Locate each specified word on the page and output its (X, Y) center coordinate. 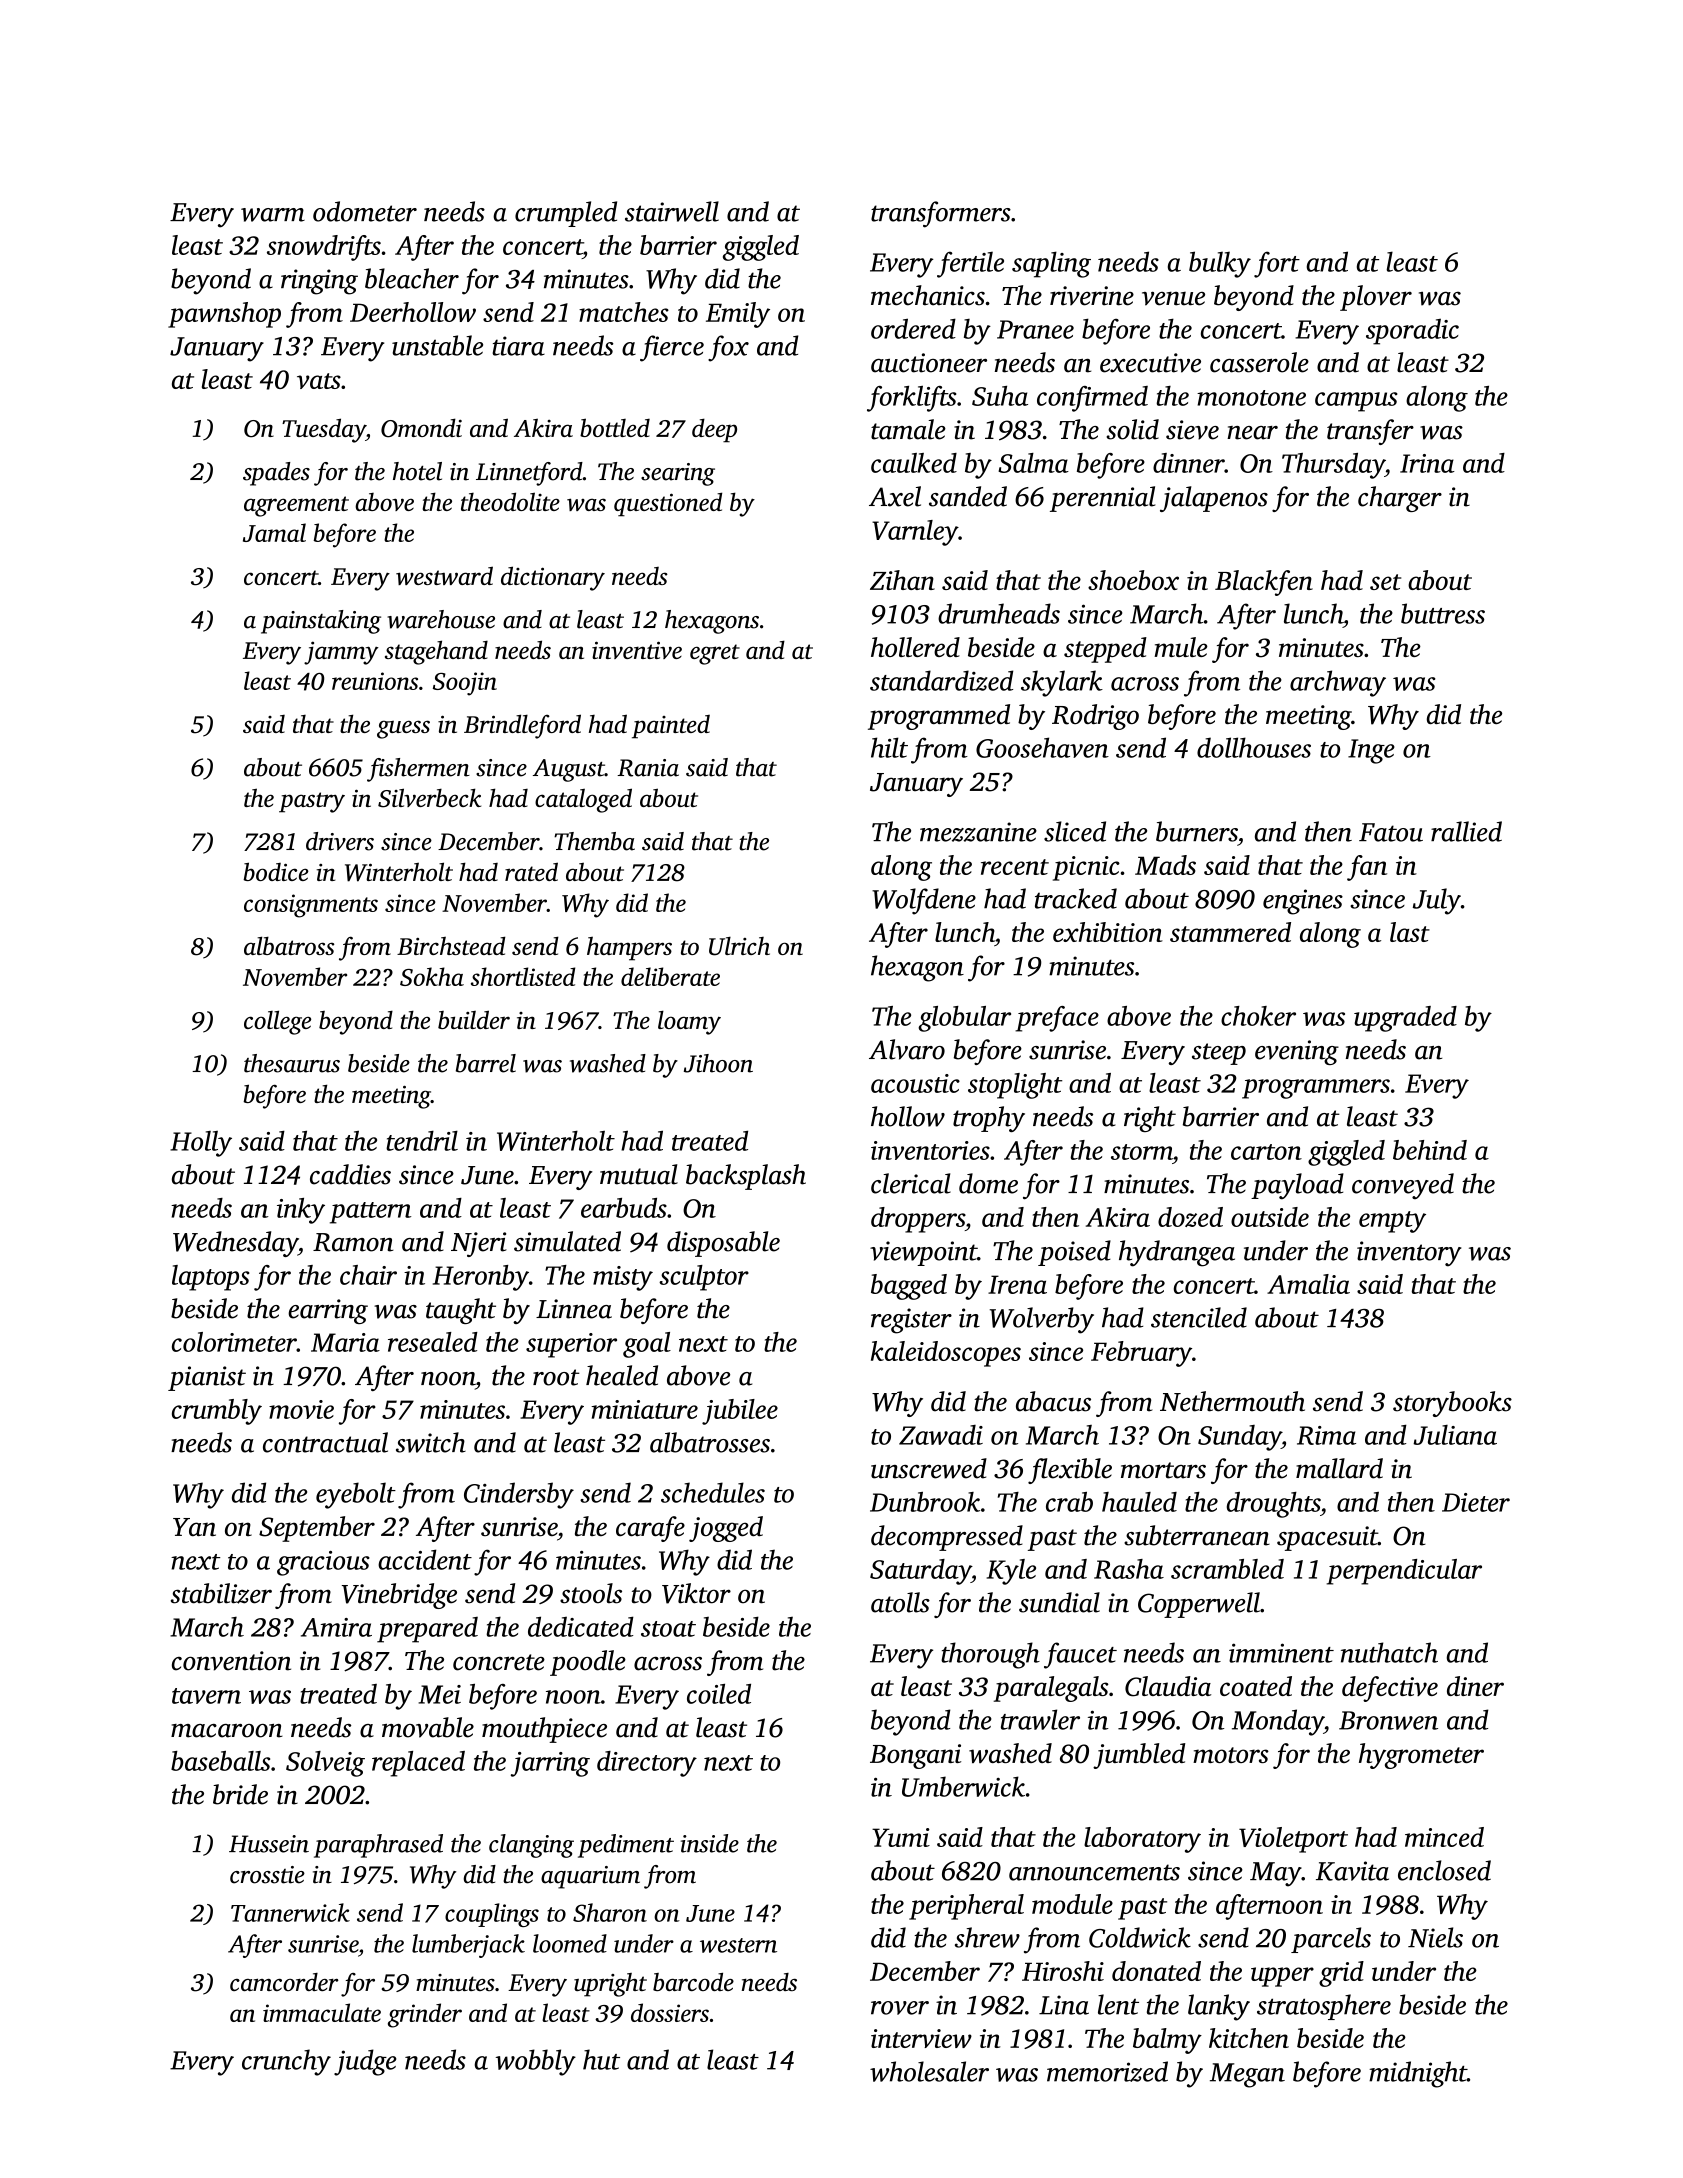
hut (601, 2059)
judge (365, 2062)
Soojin (465, 684)
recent (1015, 867)
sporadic (1412, 331)
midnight (1418, 2074)
